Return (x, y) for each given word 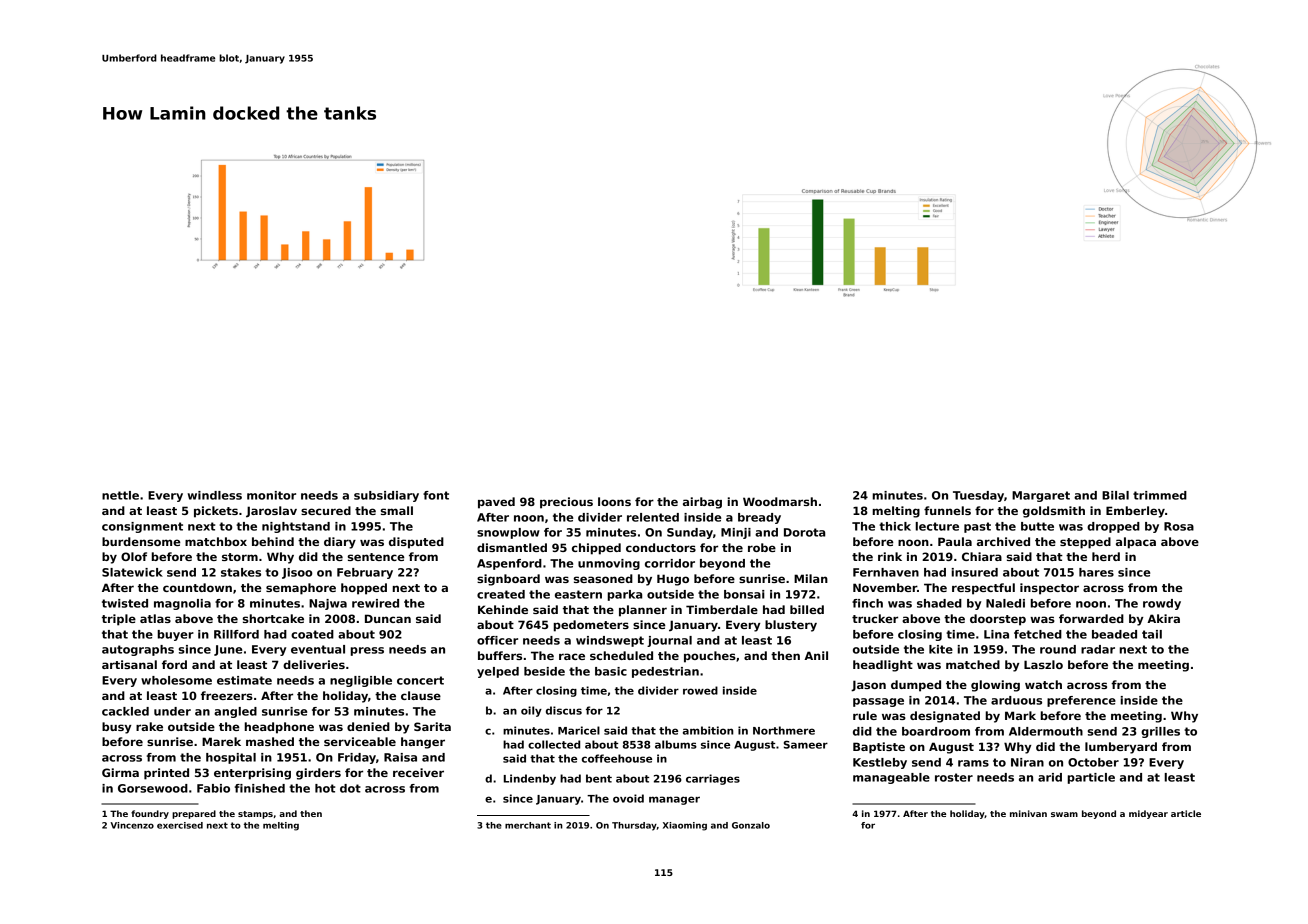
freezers (227, 695)
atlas (155, 618)
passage (878, 702)
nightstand (296, 527)
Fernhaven (886, 572)
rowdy (1162, 604)
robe (762, 547)
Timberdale (722, 609)
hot (325, 788)
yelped (498, 672)
